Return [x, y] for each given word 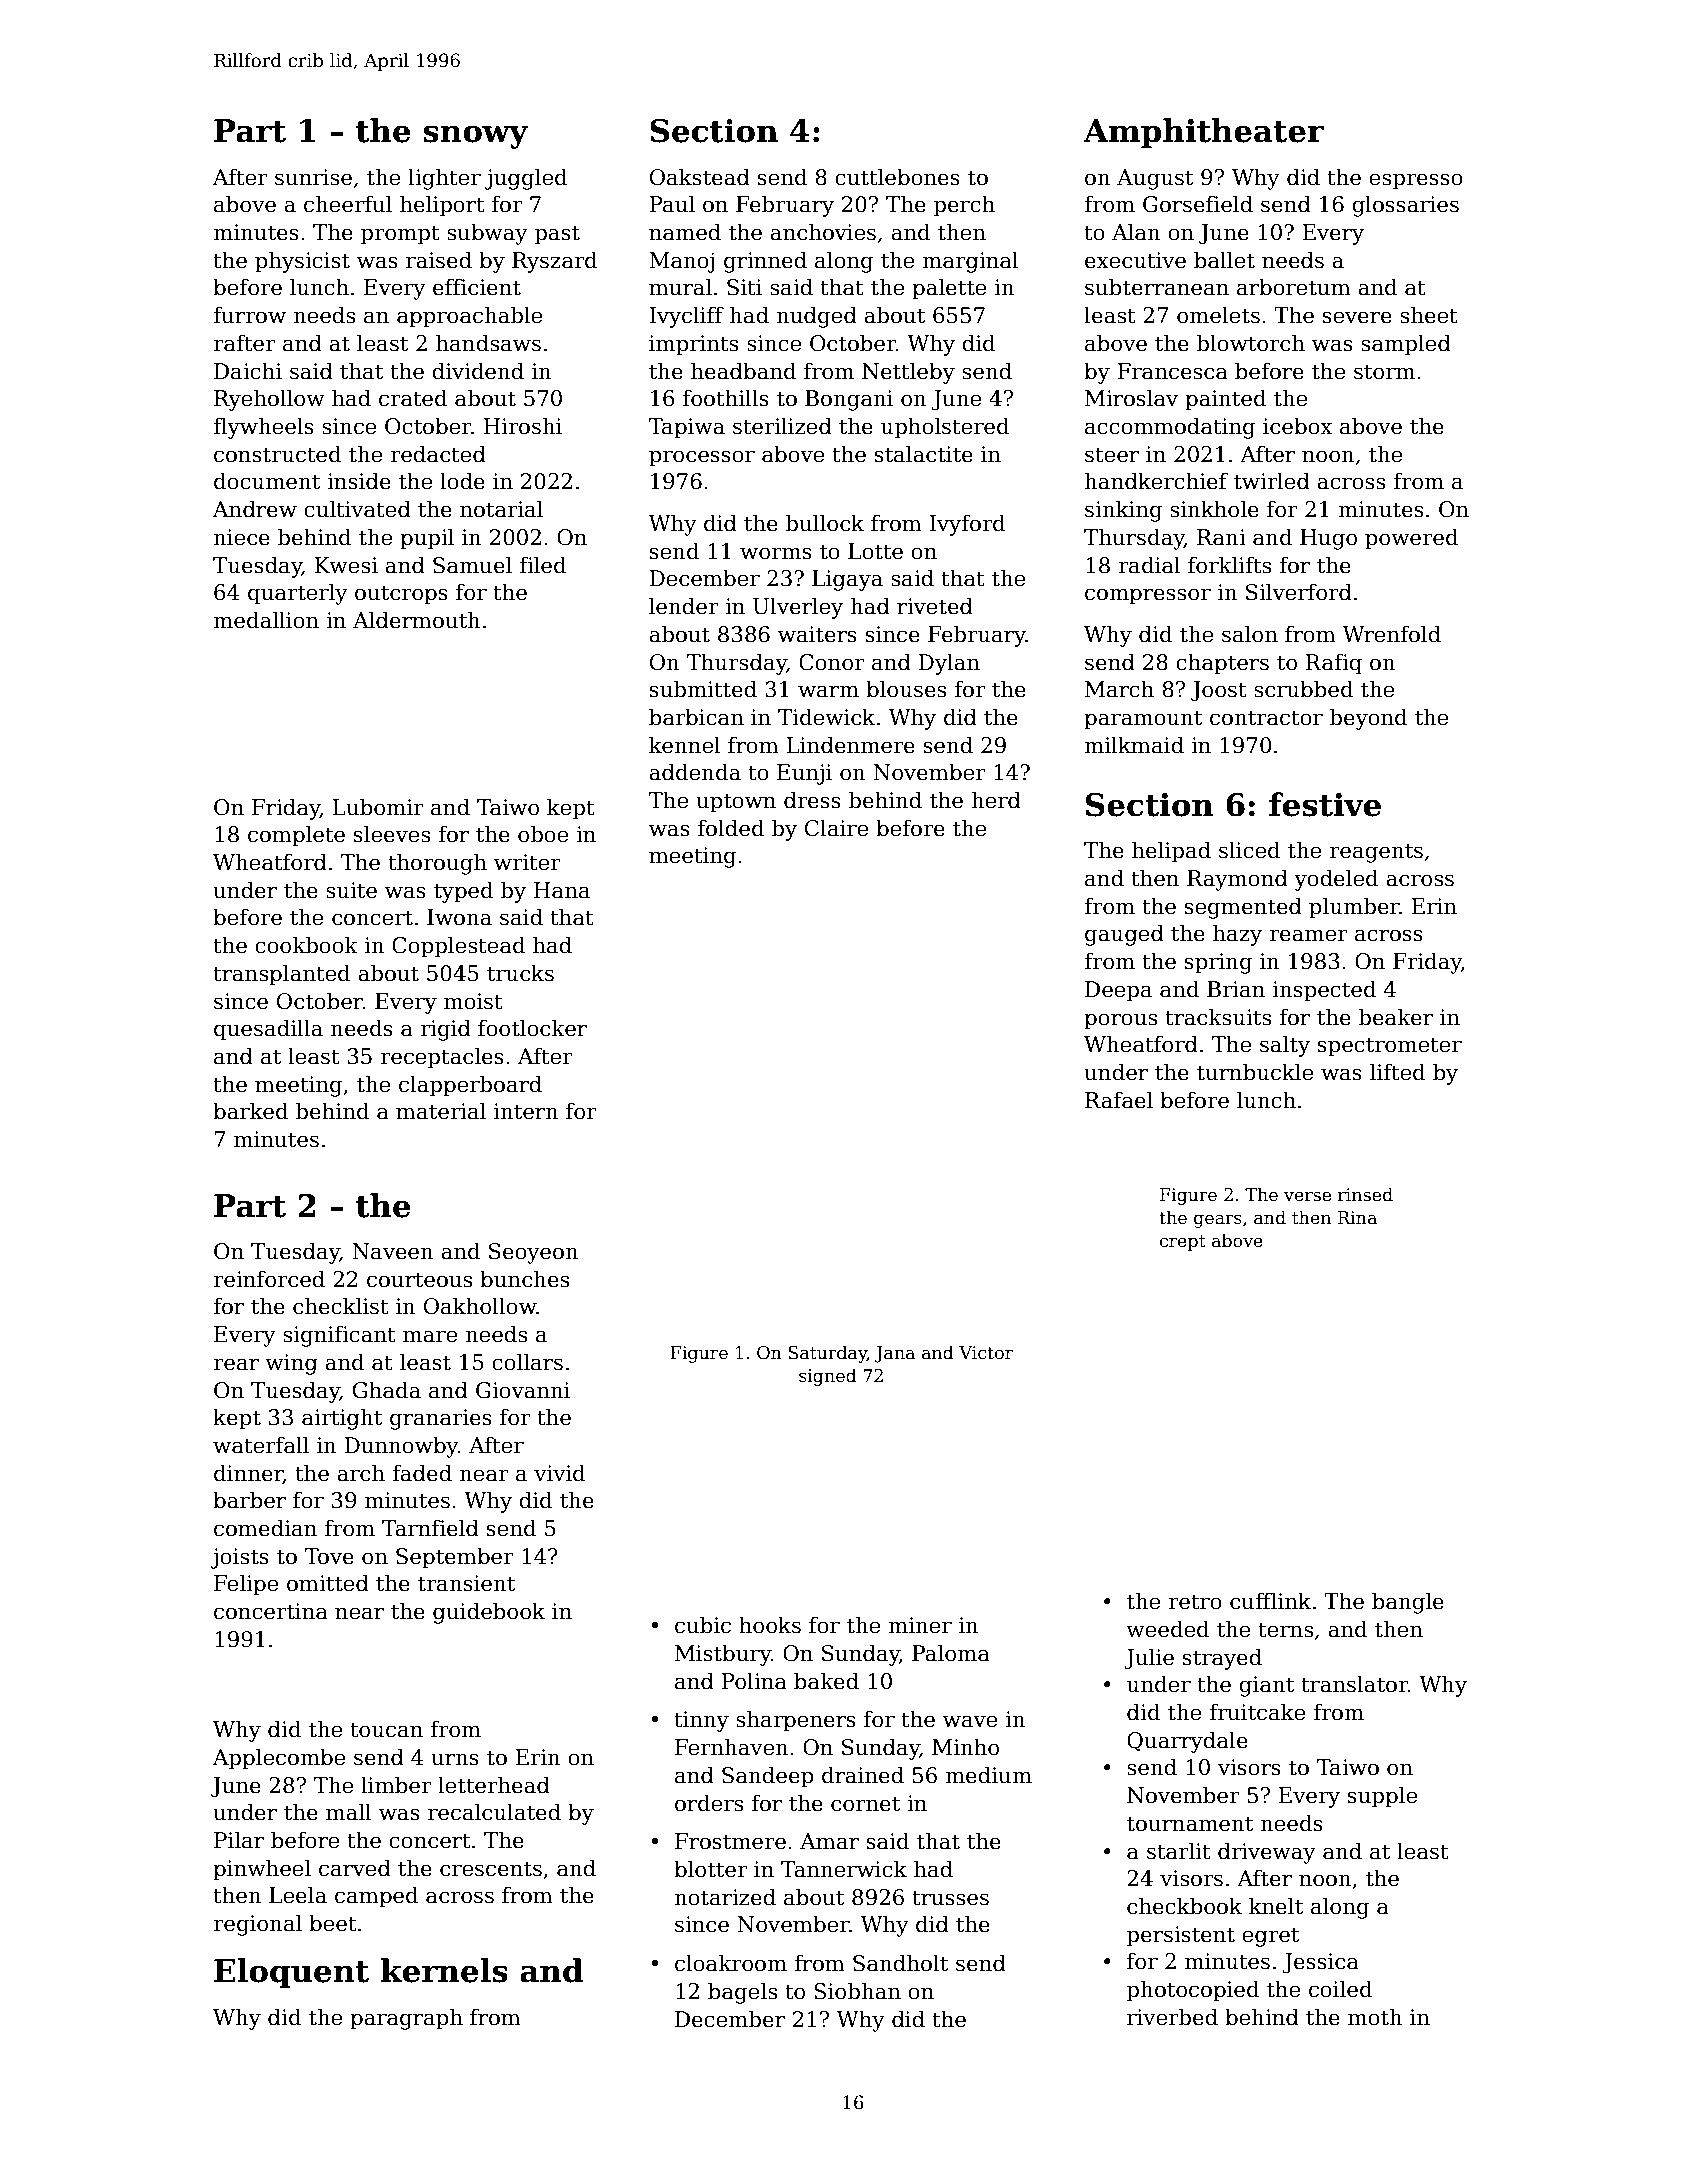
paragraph [406, 2019]
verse [1307, 1196]
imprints [693, 345]
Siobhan [857, 1991]
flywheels [263, 428]
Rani [1221, 537]
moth [1375, 2017]
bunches [524, 1279]
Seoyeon [533, 1253]
